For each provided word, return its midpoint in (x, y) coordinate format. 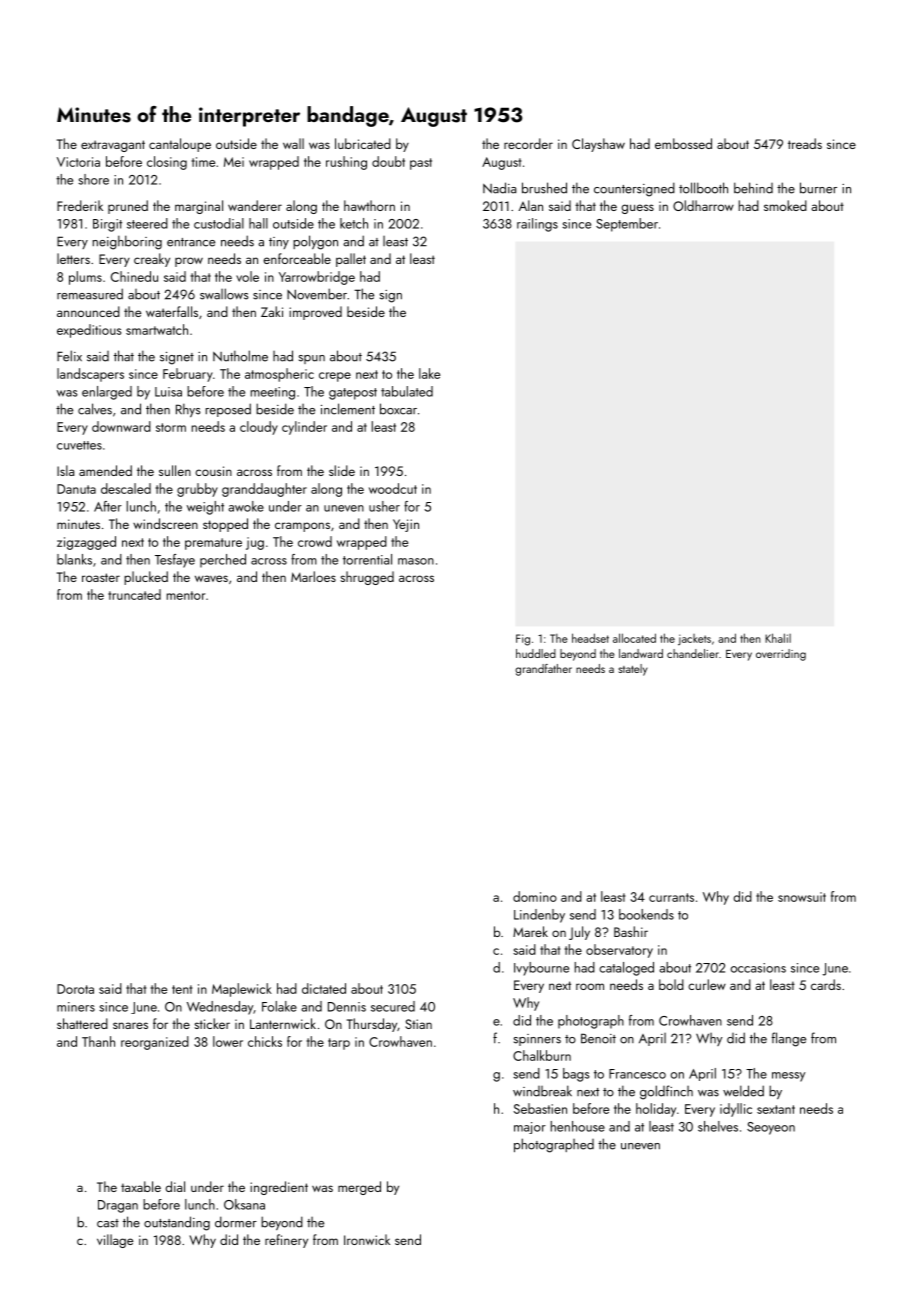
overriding (781, 655)
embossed (683, 143)
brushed (544, 188)
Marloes (313, 576)
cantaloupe (180, 145)
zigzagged (86, 543)
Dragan (118, 1206)
